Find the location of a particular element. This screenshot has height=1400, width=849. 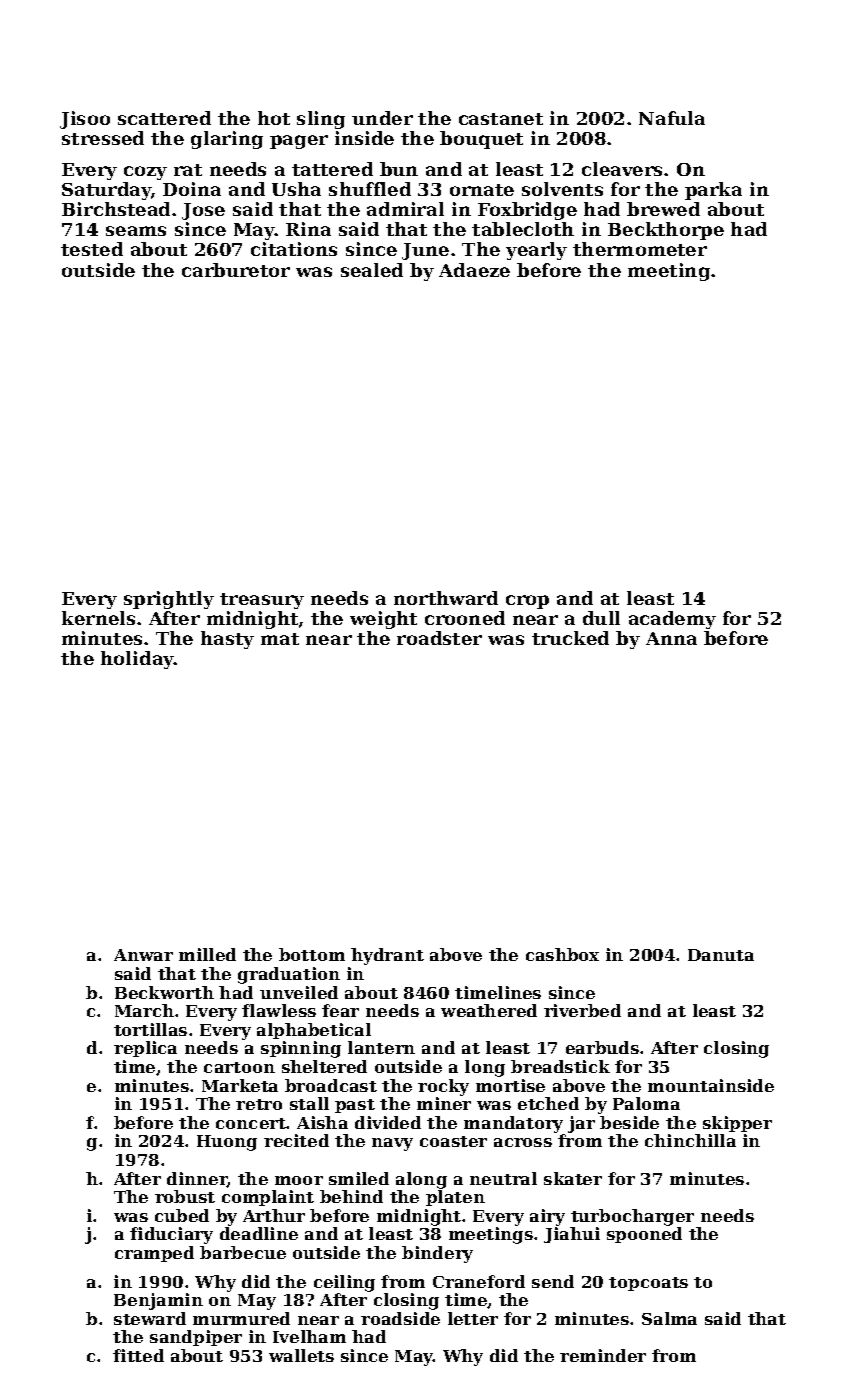

thermometer is located at coordinates (640, 249).
